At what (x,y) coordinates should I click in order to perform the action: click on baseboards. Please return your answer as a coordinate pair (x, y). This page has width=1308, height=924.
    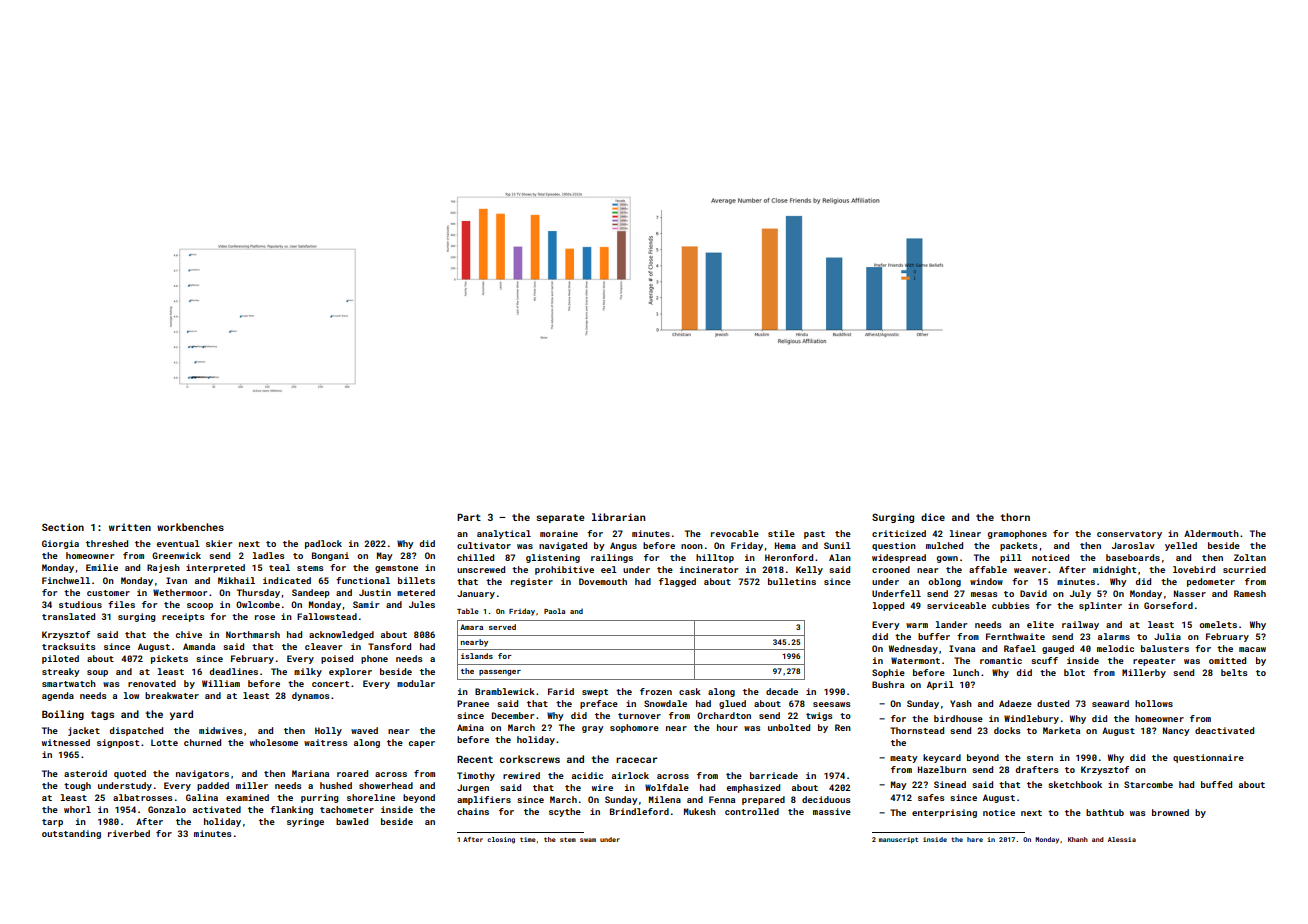
    Looking at the image, I should click on (1133, 557).
